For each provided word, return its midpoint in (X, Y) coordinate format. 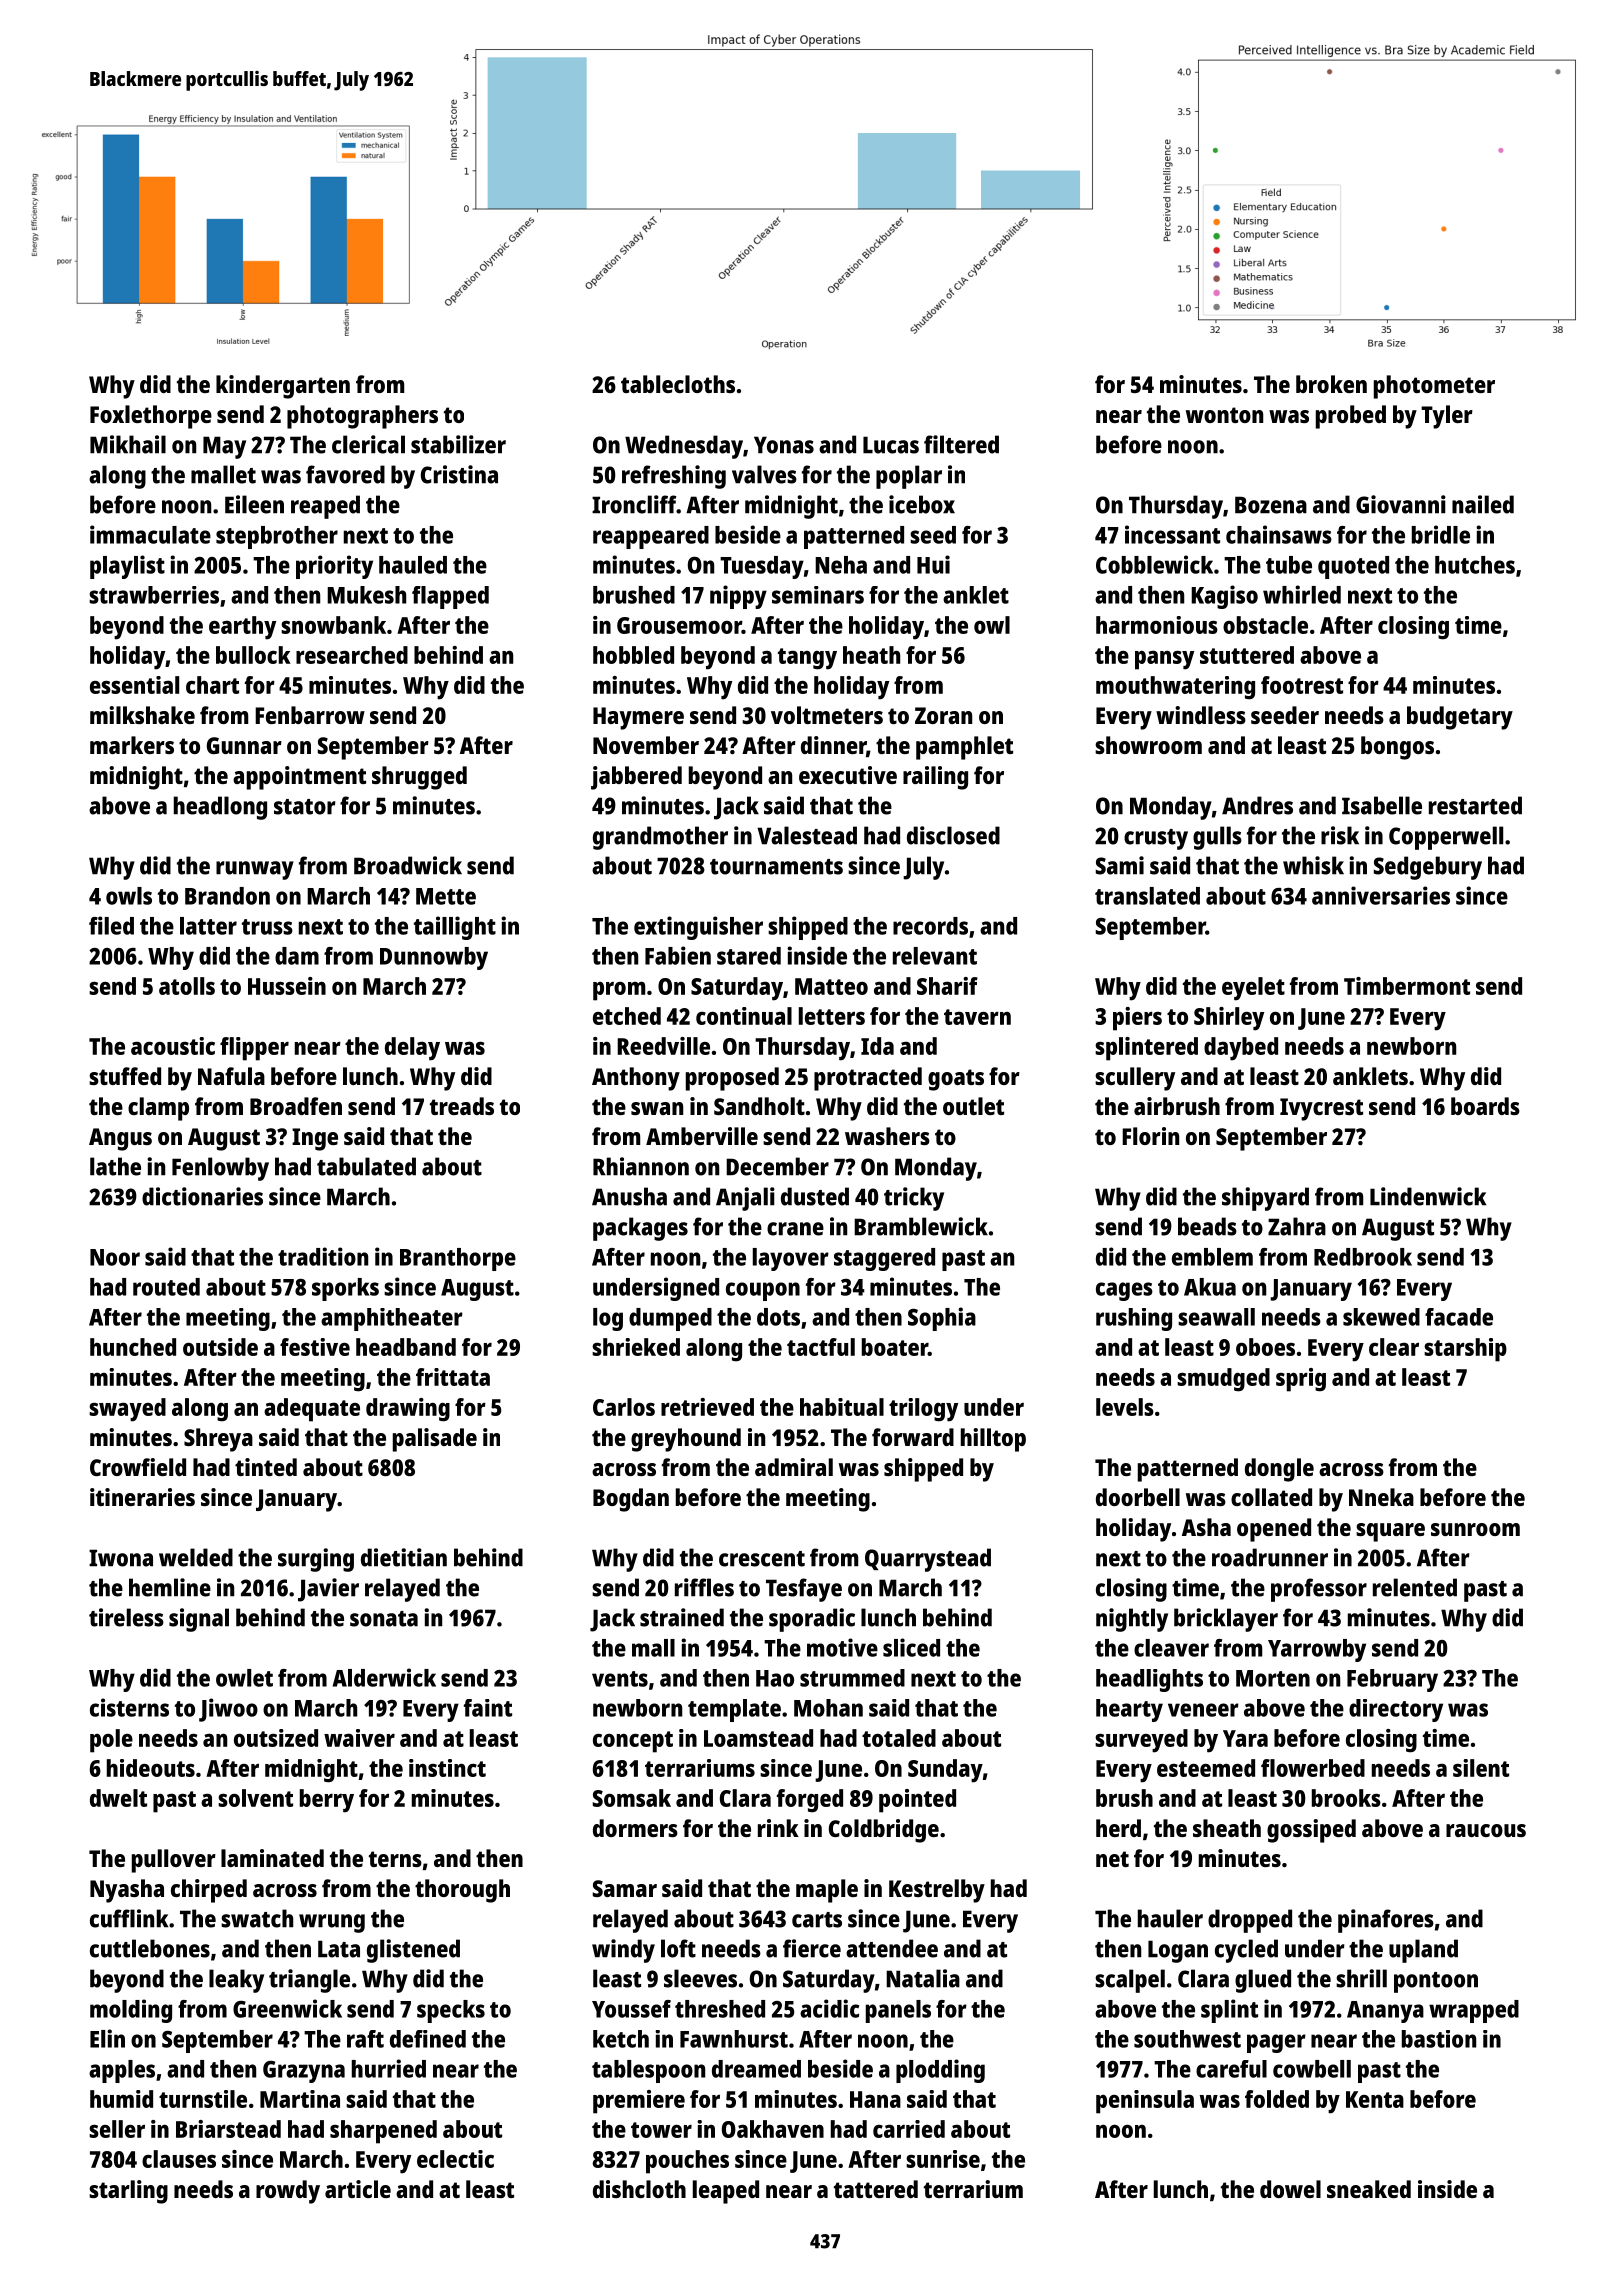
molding (131, 2011)
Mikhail (128, 444)
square (1390, 1532)
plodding (940, 2071)
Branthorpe (458, 1259)
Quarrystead (928, 1560)
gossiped (1311, 1831)
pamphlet (964, 748)
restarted (1475, 805)
